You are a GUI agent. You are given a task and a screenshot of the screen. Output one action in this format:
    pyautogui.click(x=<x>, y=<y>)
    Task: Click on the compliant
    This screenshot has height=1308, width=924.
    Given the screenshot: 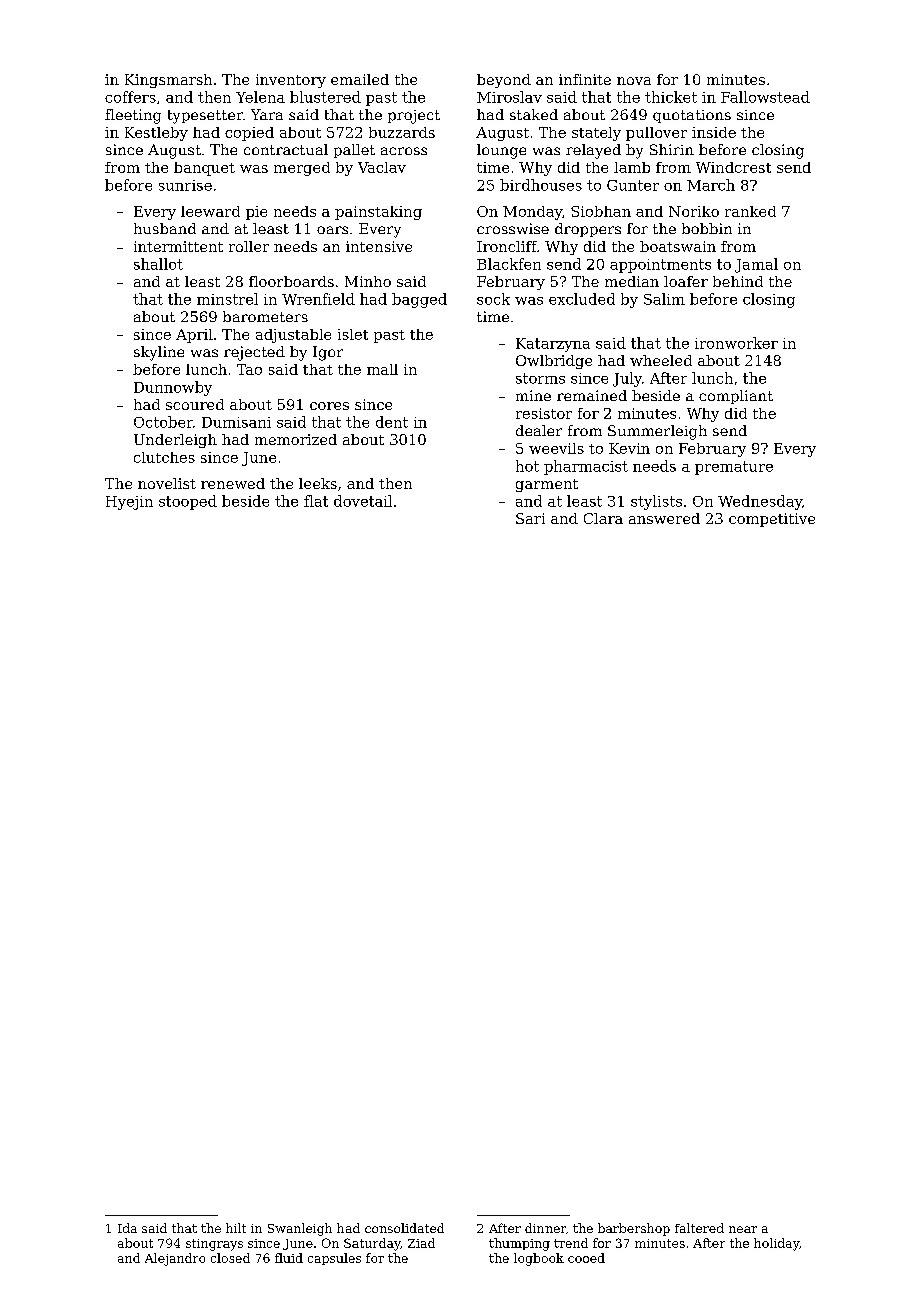 What is the action you would take?
    pyautogui.click(x=736, y=397)
